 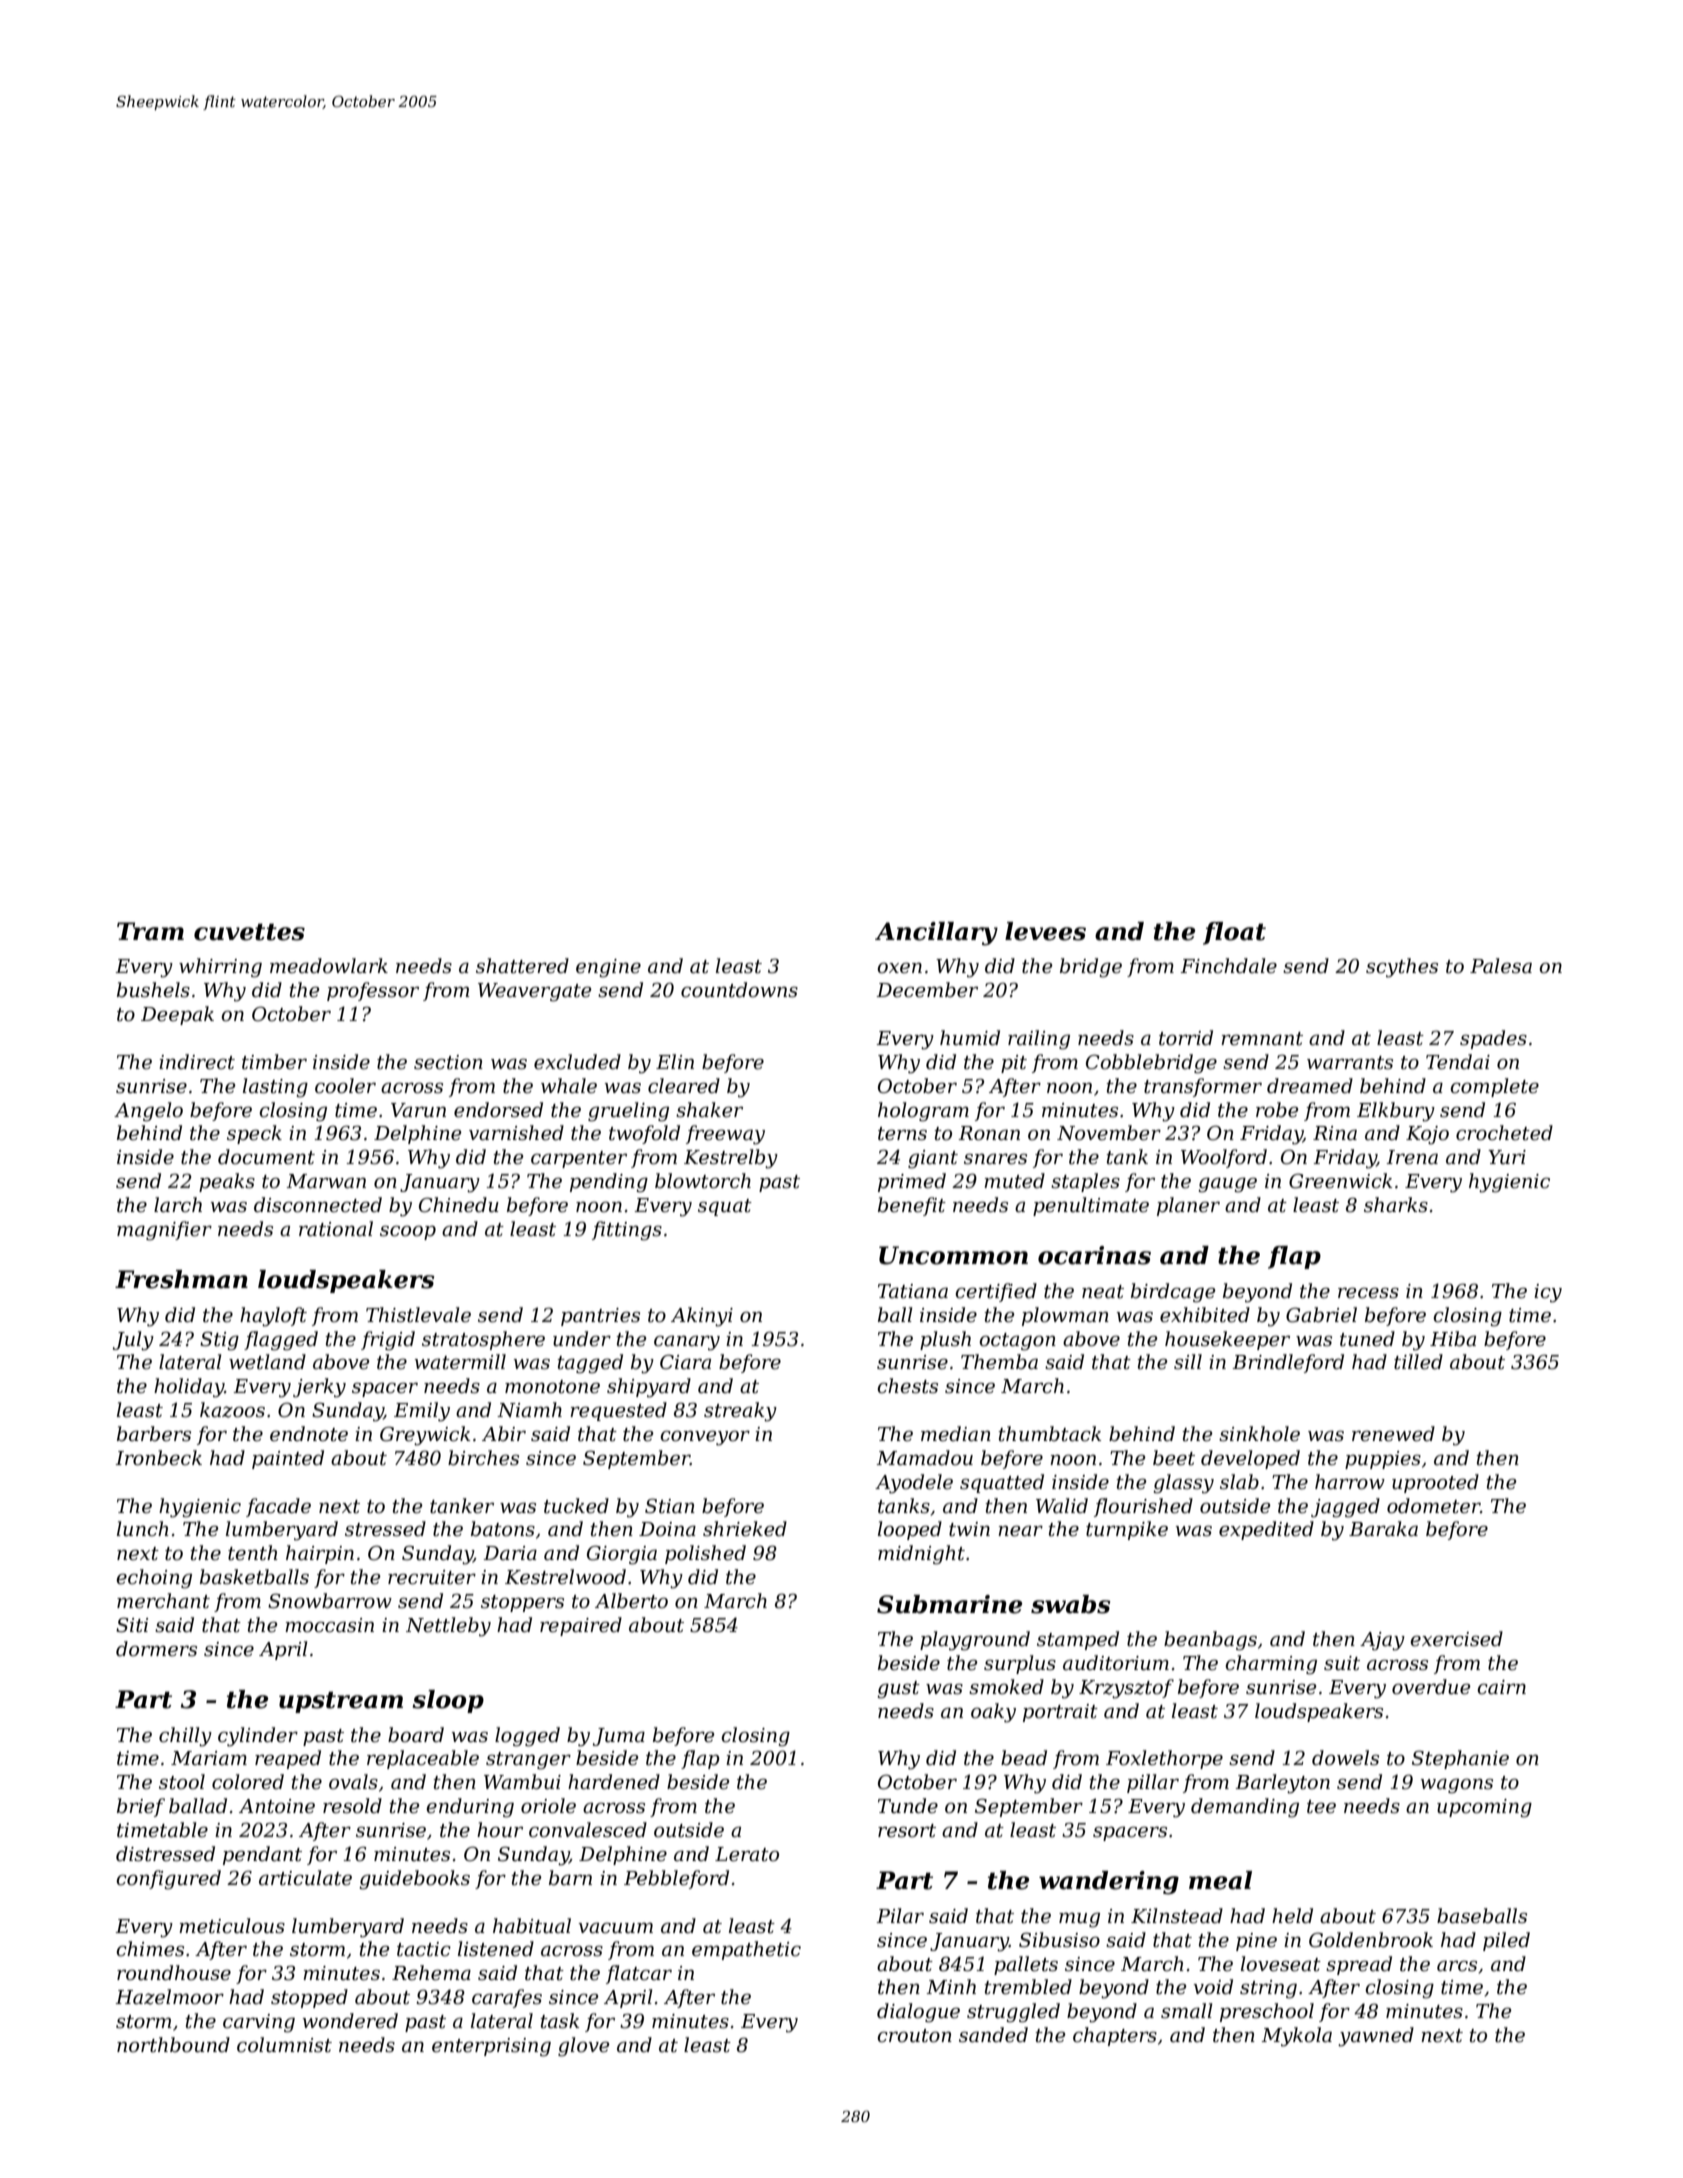 I want to click on fittings, so click(x=627, y=1231).
